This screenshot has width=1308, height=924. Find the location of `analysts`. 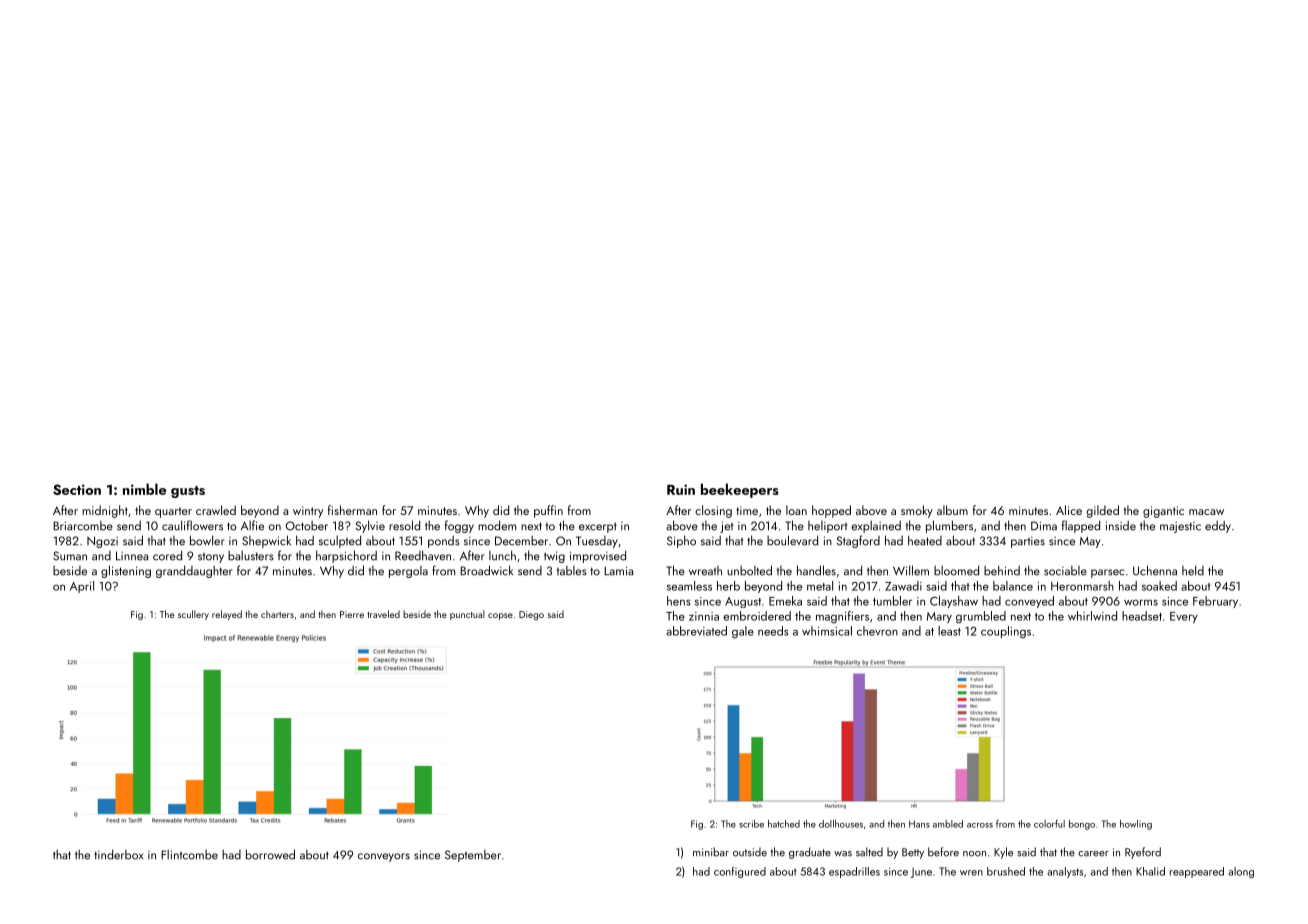

analysts is located at coordinates (1065, 872).
